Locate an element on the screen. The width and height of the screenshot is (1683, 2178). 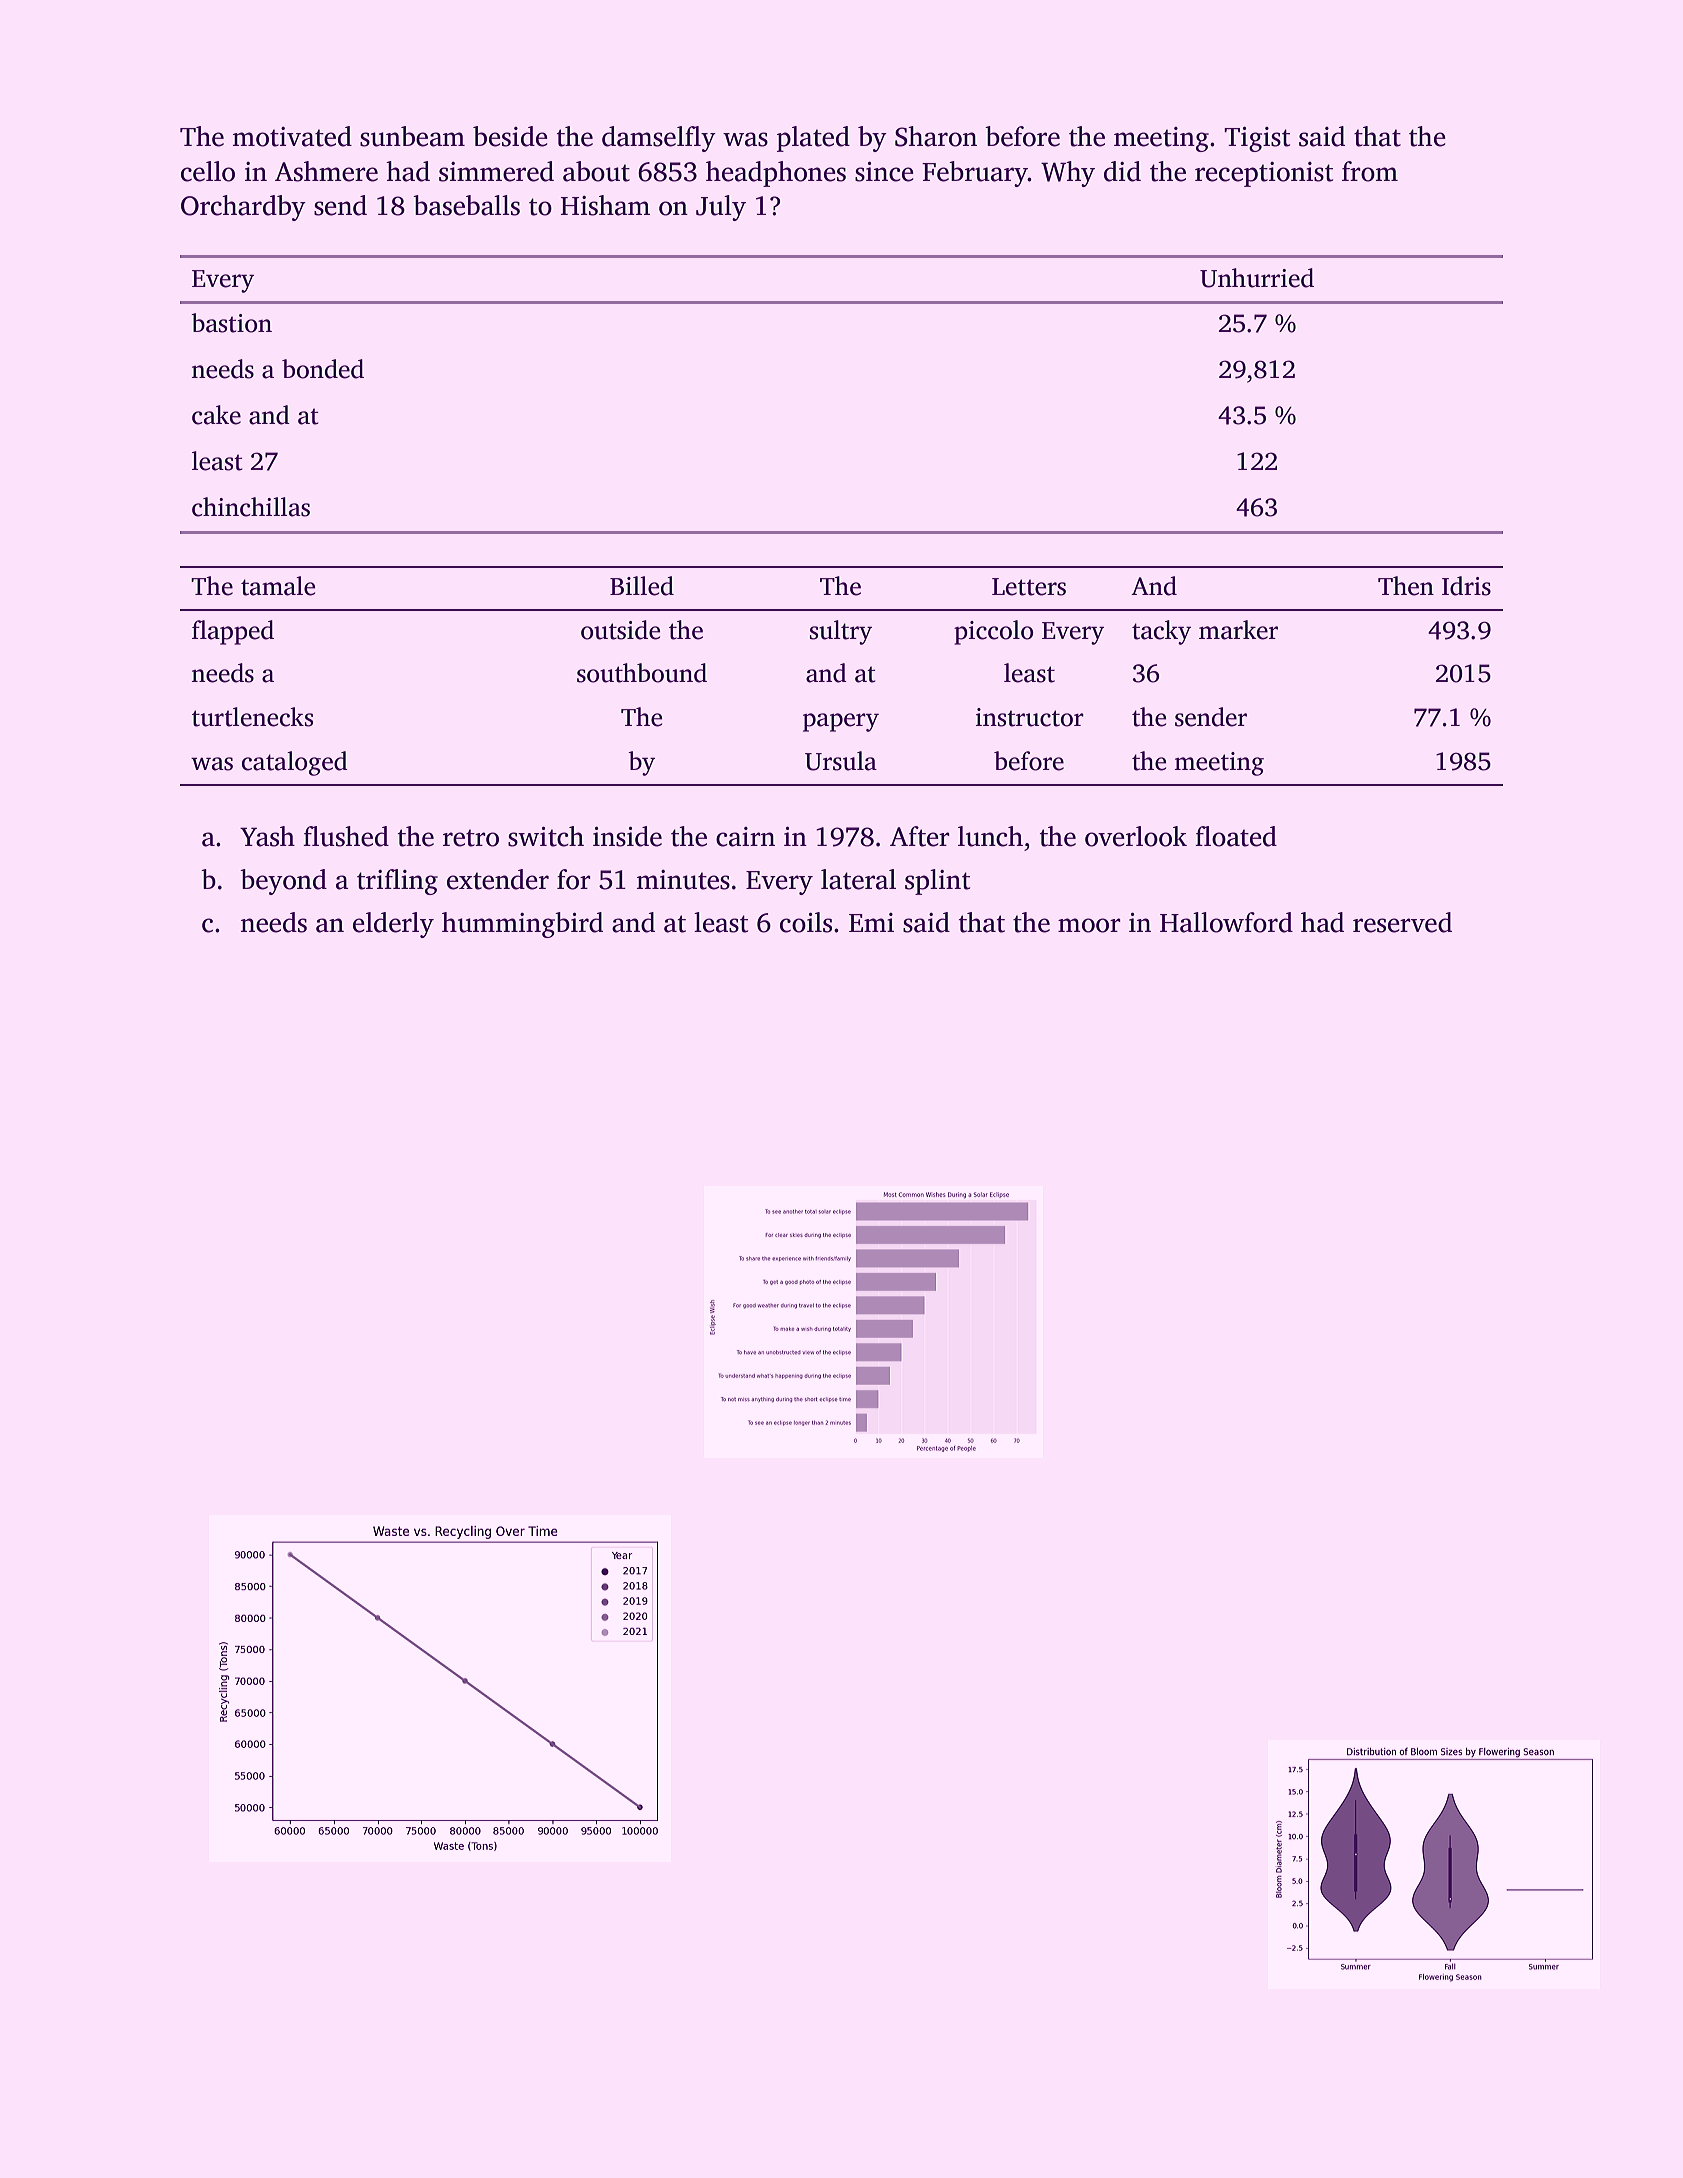
cataloged is located at coordinates (295, 763).
